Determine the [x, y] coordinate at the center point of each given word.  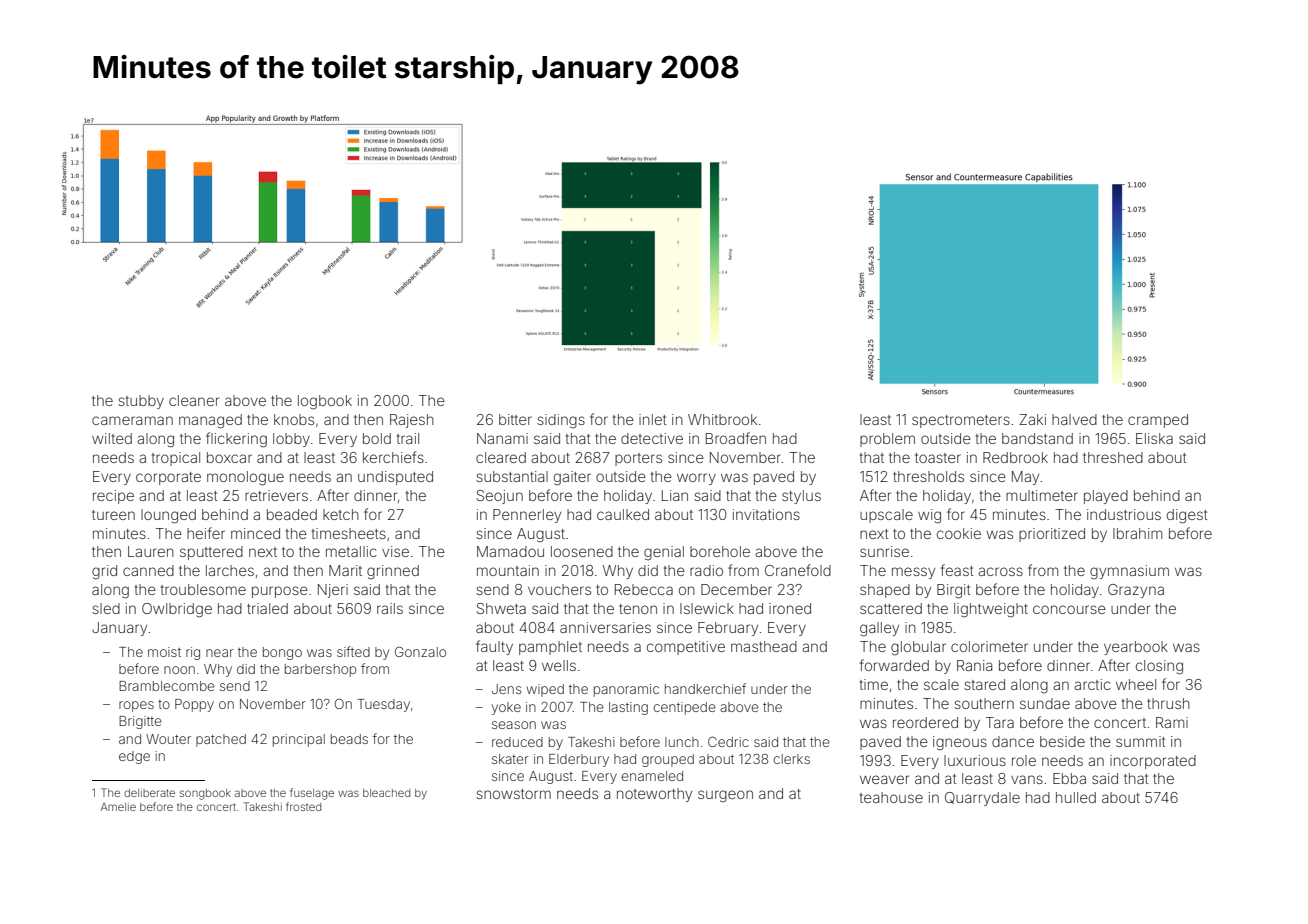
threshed [1113, 457]
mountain [508, 570]
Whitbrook [722, 419]
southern [984, 703]
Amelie [118, 807]
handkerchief [705, 688]
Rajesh [412, 421]
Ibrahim [1137, 533]
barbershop [320, 670]
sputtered [211, 553]
